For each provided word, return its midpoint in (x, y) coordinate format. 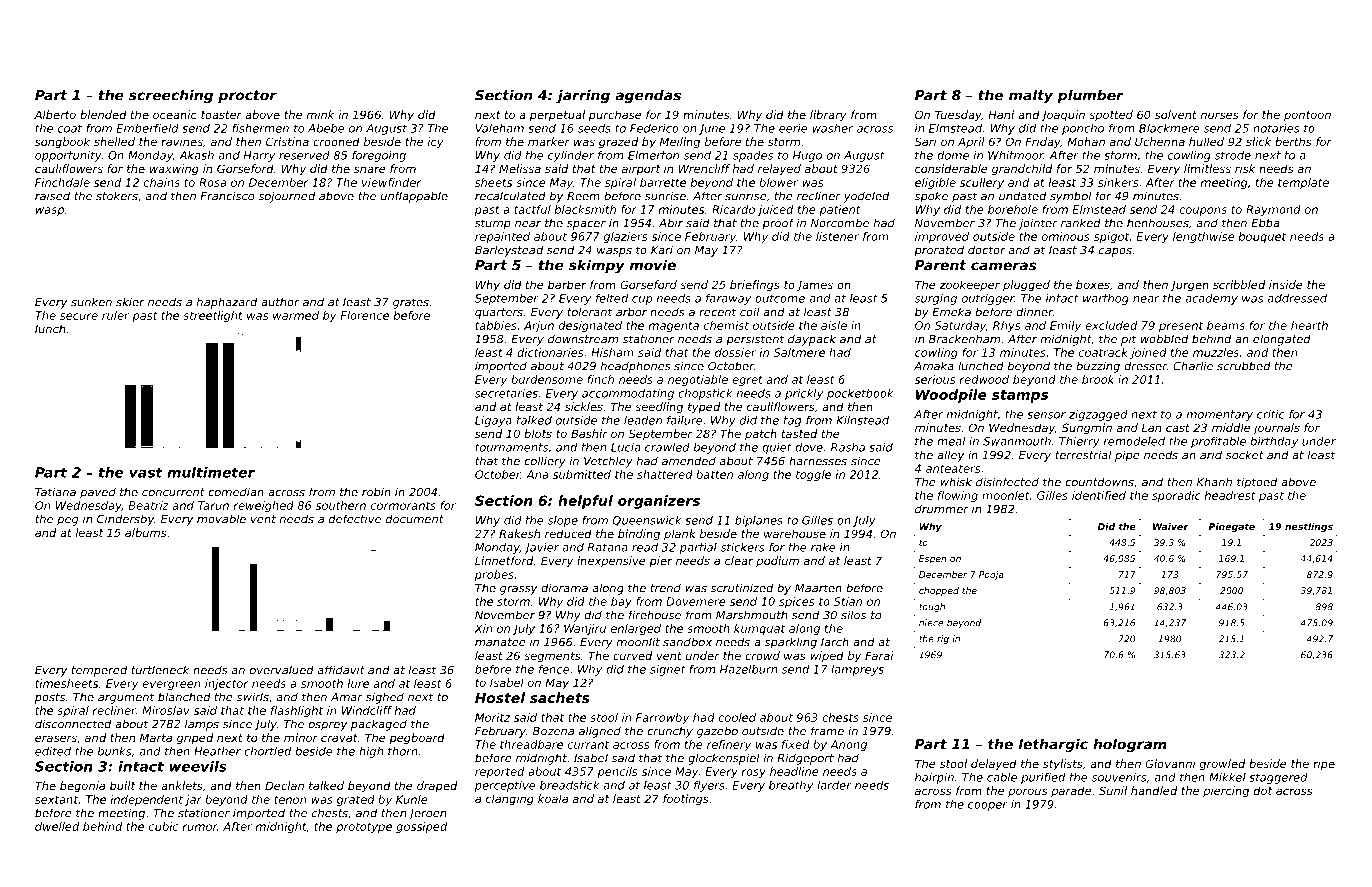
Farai (879, 655)
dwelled (57, 826)
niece (931, 623)
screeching (171, 96)
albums (146, 532)
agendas (648, 96)
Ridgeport (805, 759)
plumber (1090, 96)
